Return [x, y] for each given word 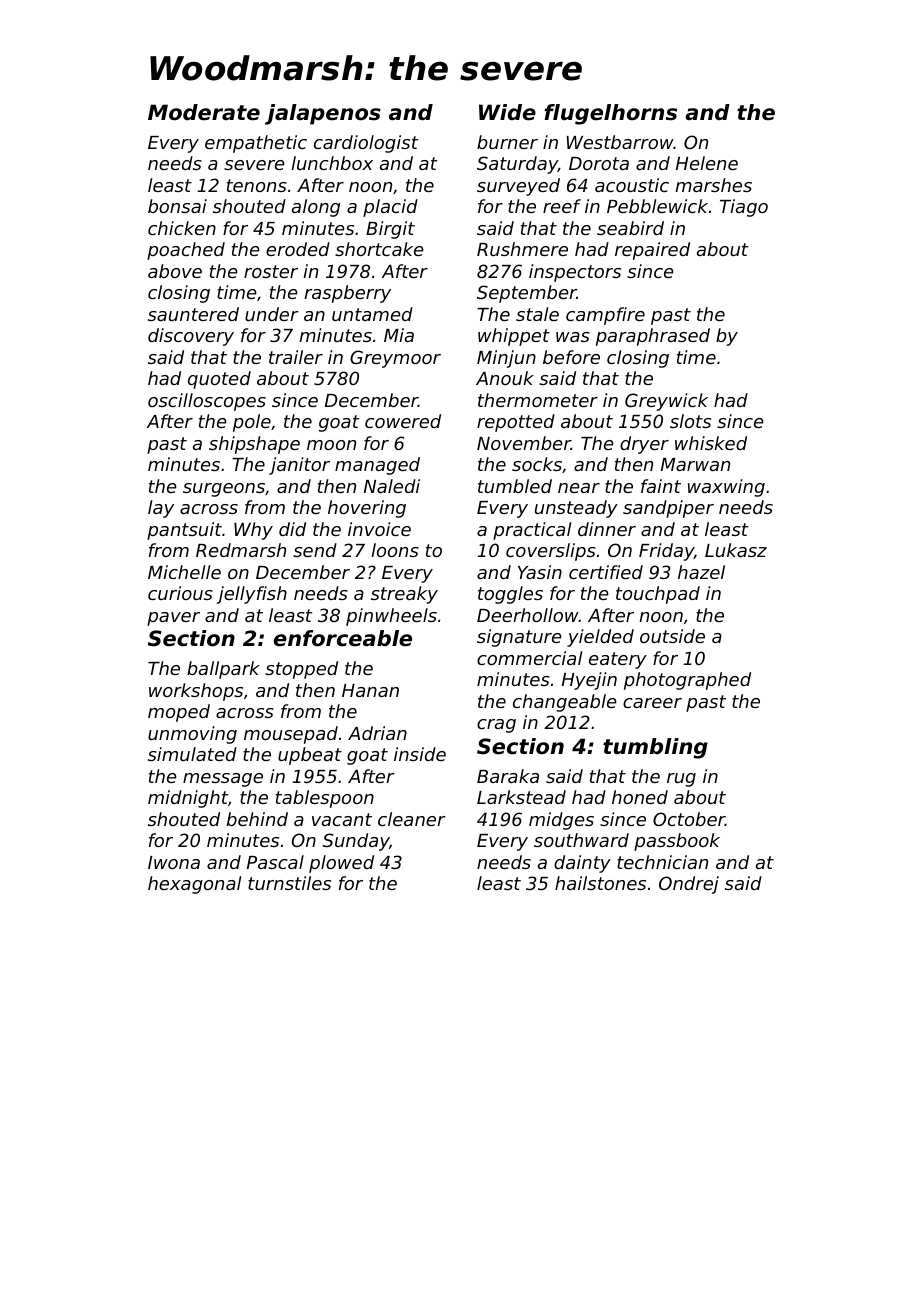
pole [252, 423]
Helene [707, 163]
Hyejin [589, 681]
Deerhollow [528, 615]
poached [186, 251]
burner [507, 142]
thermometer [538, 400]
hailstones [600, 883]
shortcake [379, 249]
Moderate [204, 112]
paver [173, 619]
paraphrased [653, 337]
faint [661, 486]
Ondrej [689, 885]
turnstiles [289, 883]
